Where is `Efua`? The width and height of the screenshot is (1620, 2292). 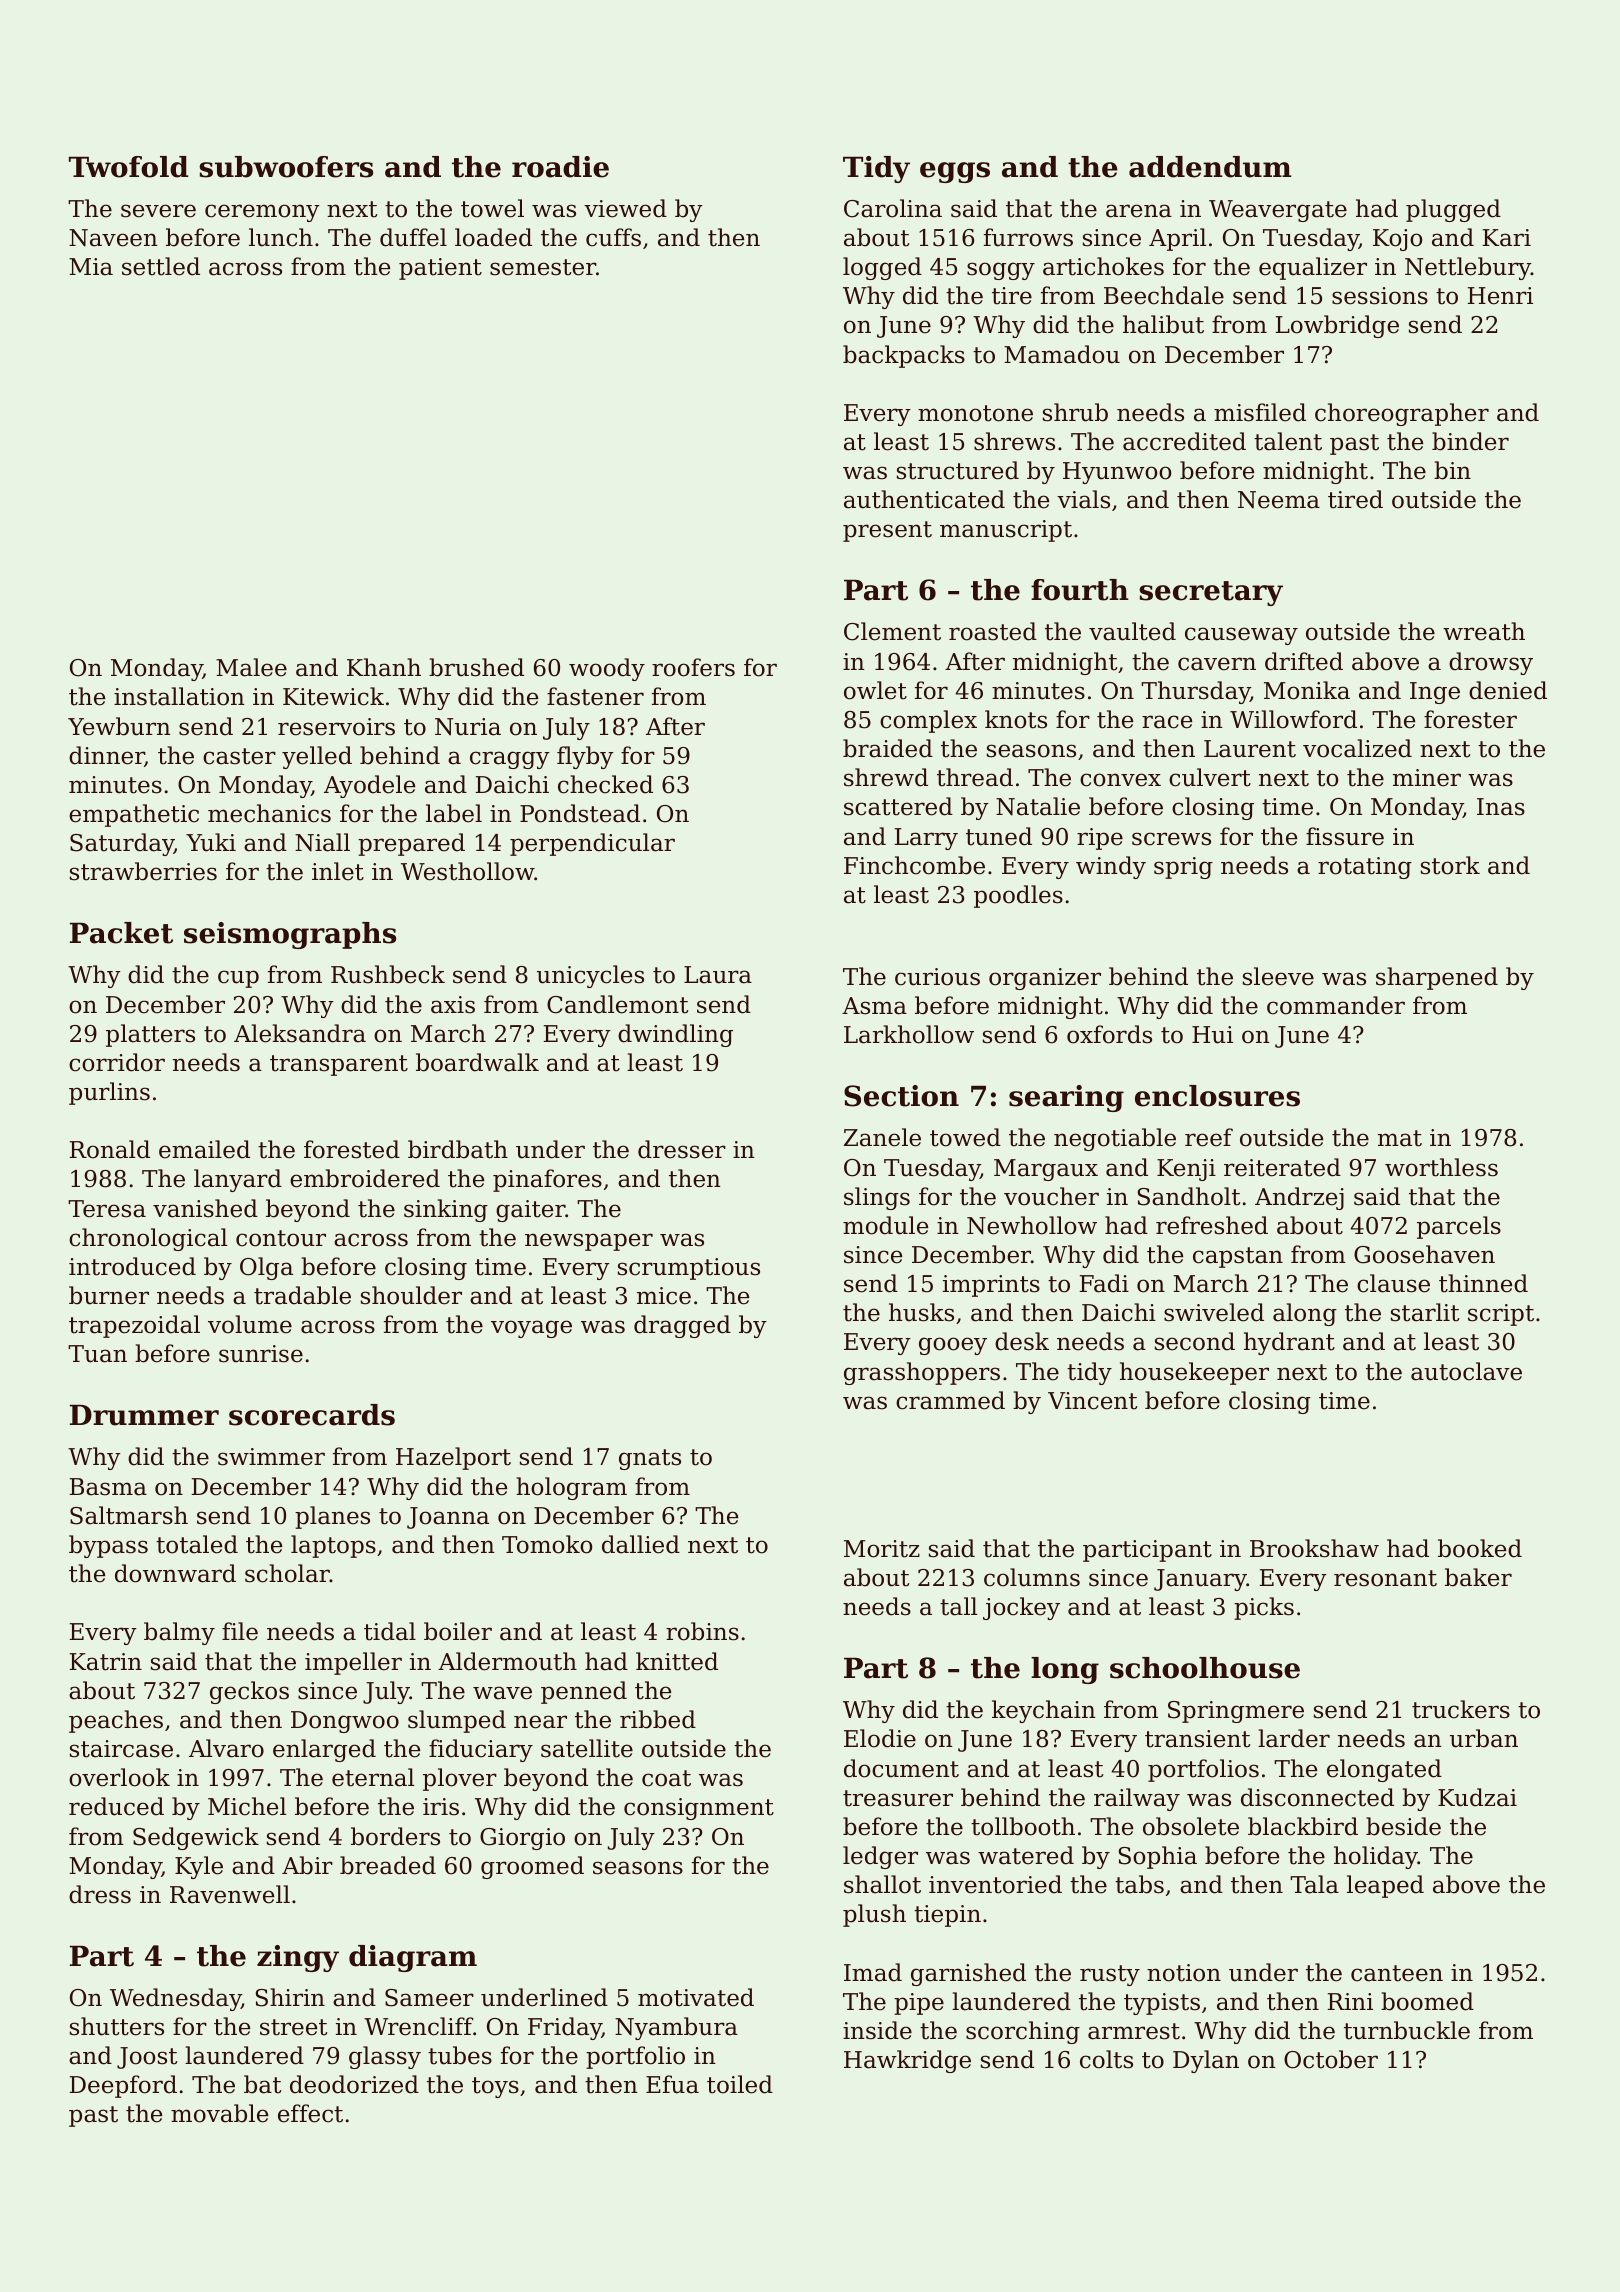 Efua is located at coordinates (672, 2084).
